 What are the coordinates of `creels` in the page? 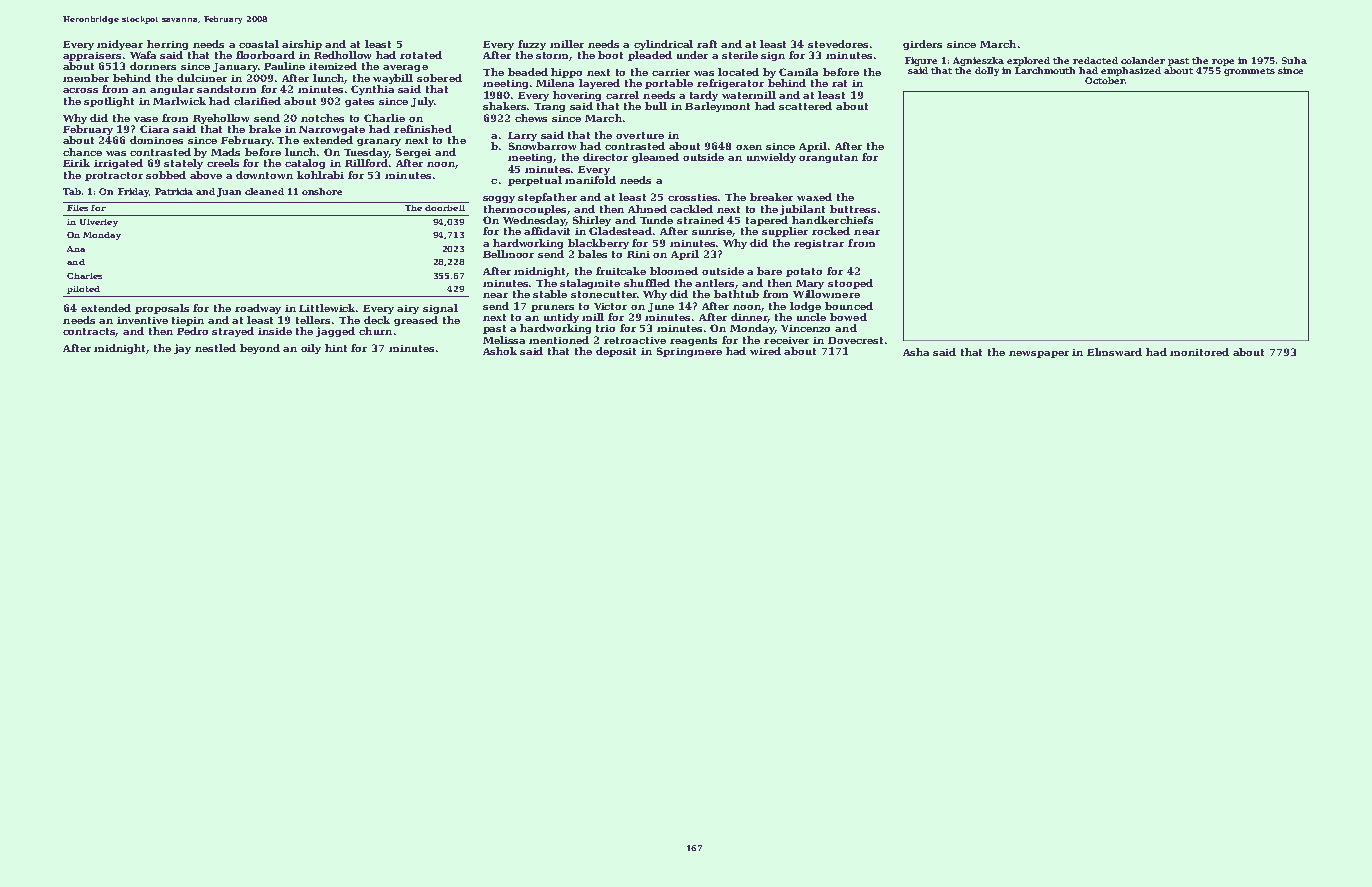 It's located at (223, 163).
